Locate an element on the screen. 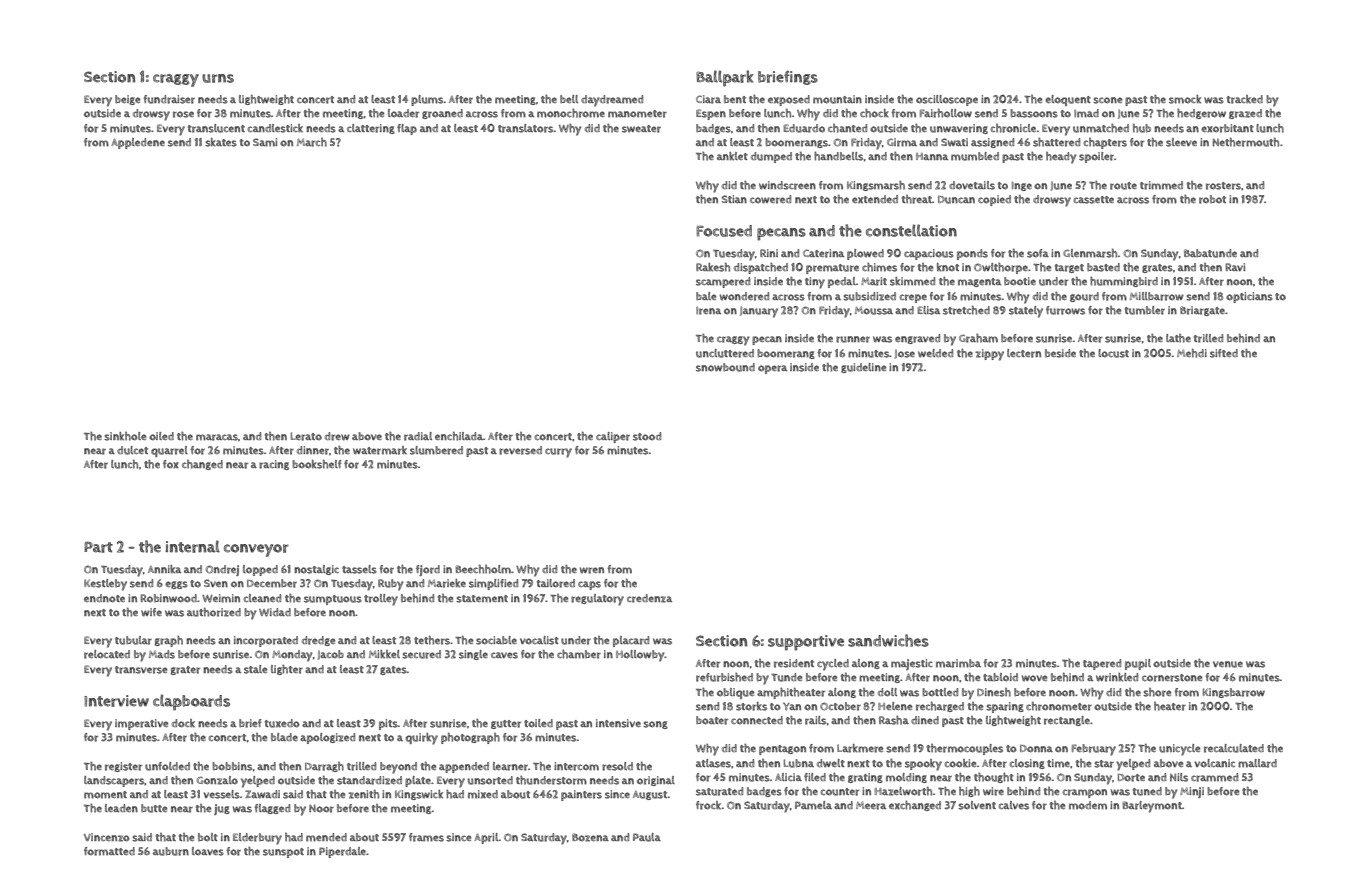  Espen is located at coordinates (711, 114).
